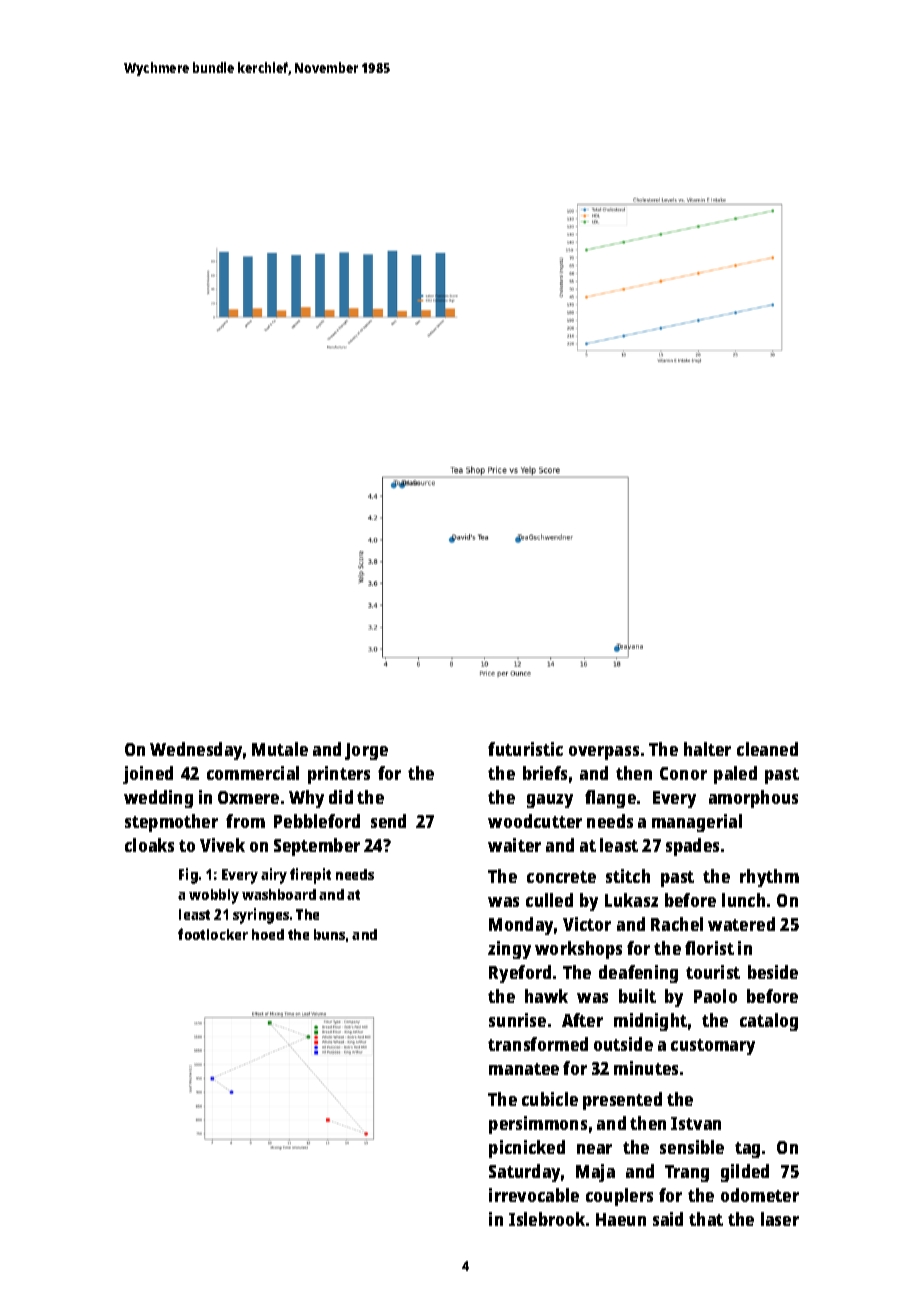  I want to click on irrevocable, so click(534, 1195).
